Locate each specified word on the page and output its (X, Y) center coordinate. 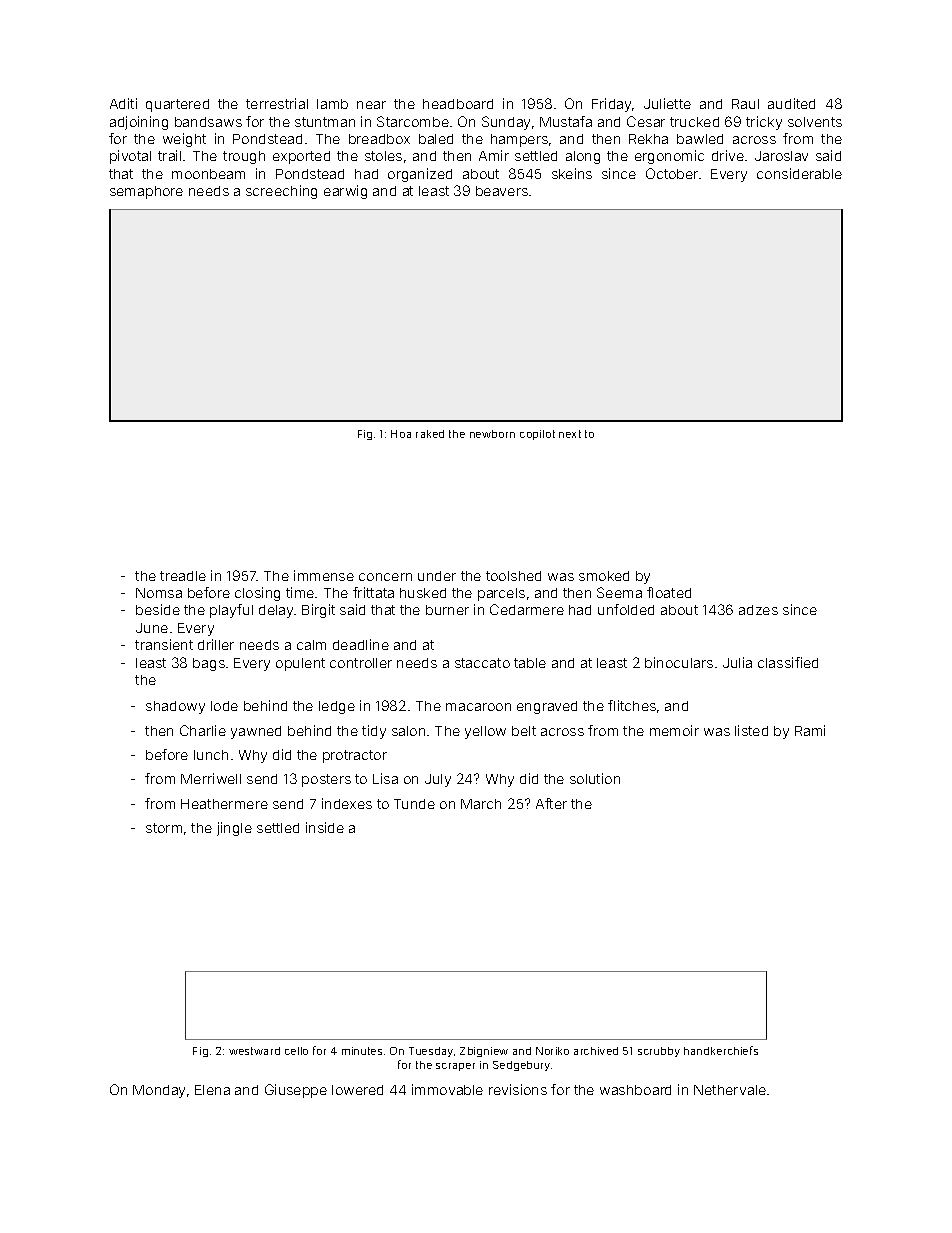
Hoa (401, 434)
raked (430, 434)
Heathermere (224, 804)
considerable (799, 173)
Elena (212, 1090)
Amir (494, 155)
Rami (810, 730)
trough (244, 157)
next (570, 434)
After (551, 803)
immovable (447, 1089)
